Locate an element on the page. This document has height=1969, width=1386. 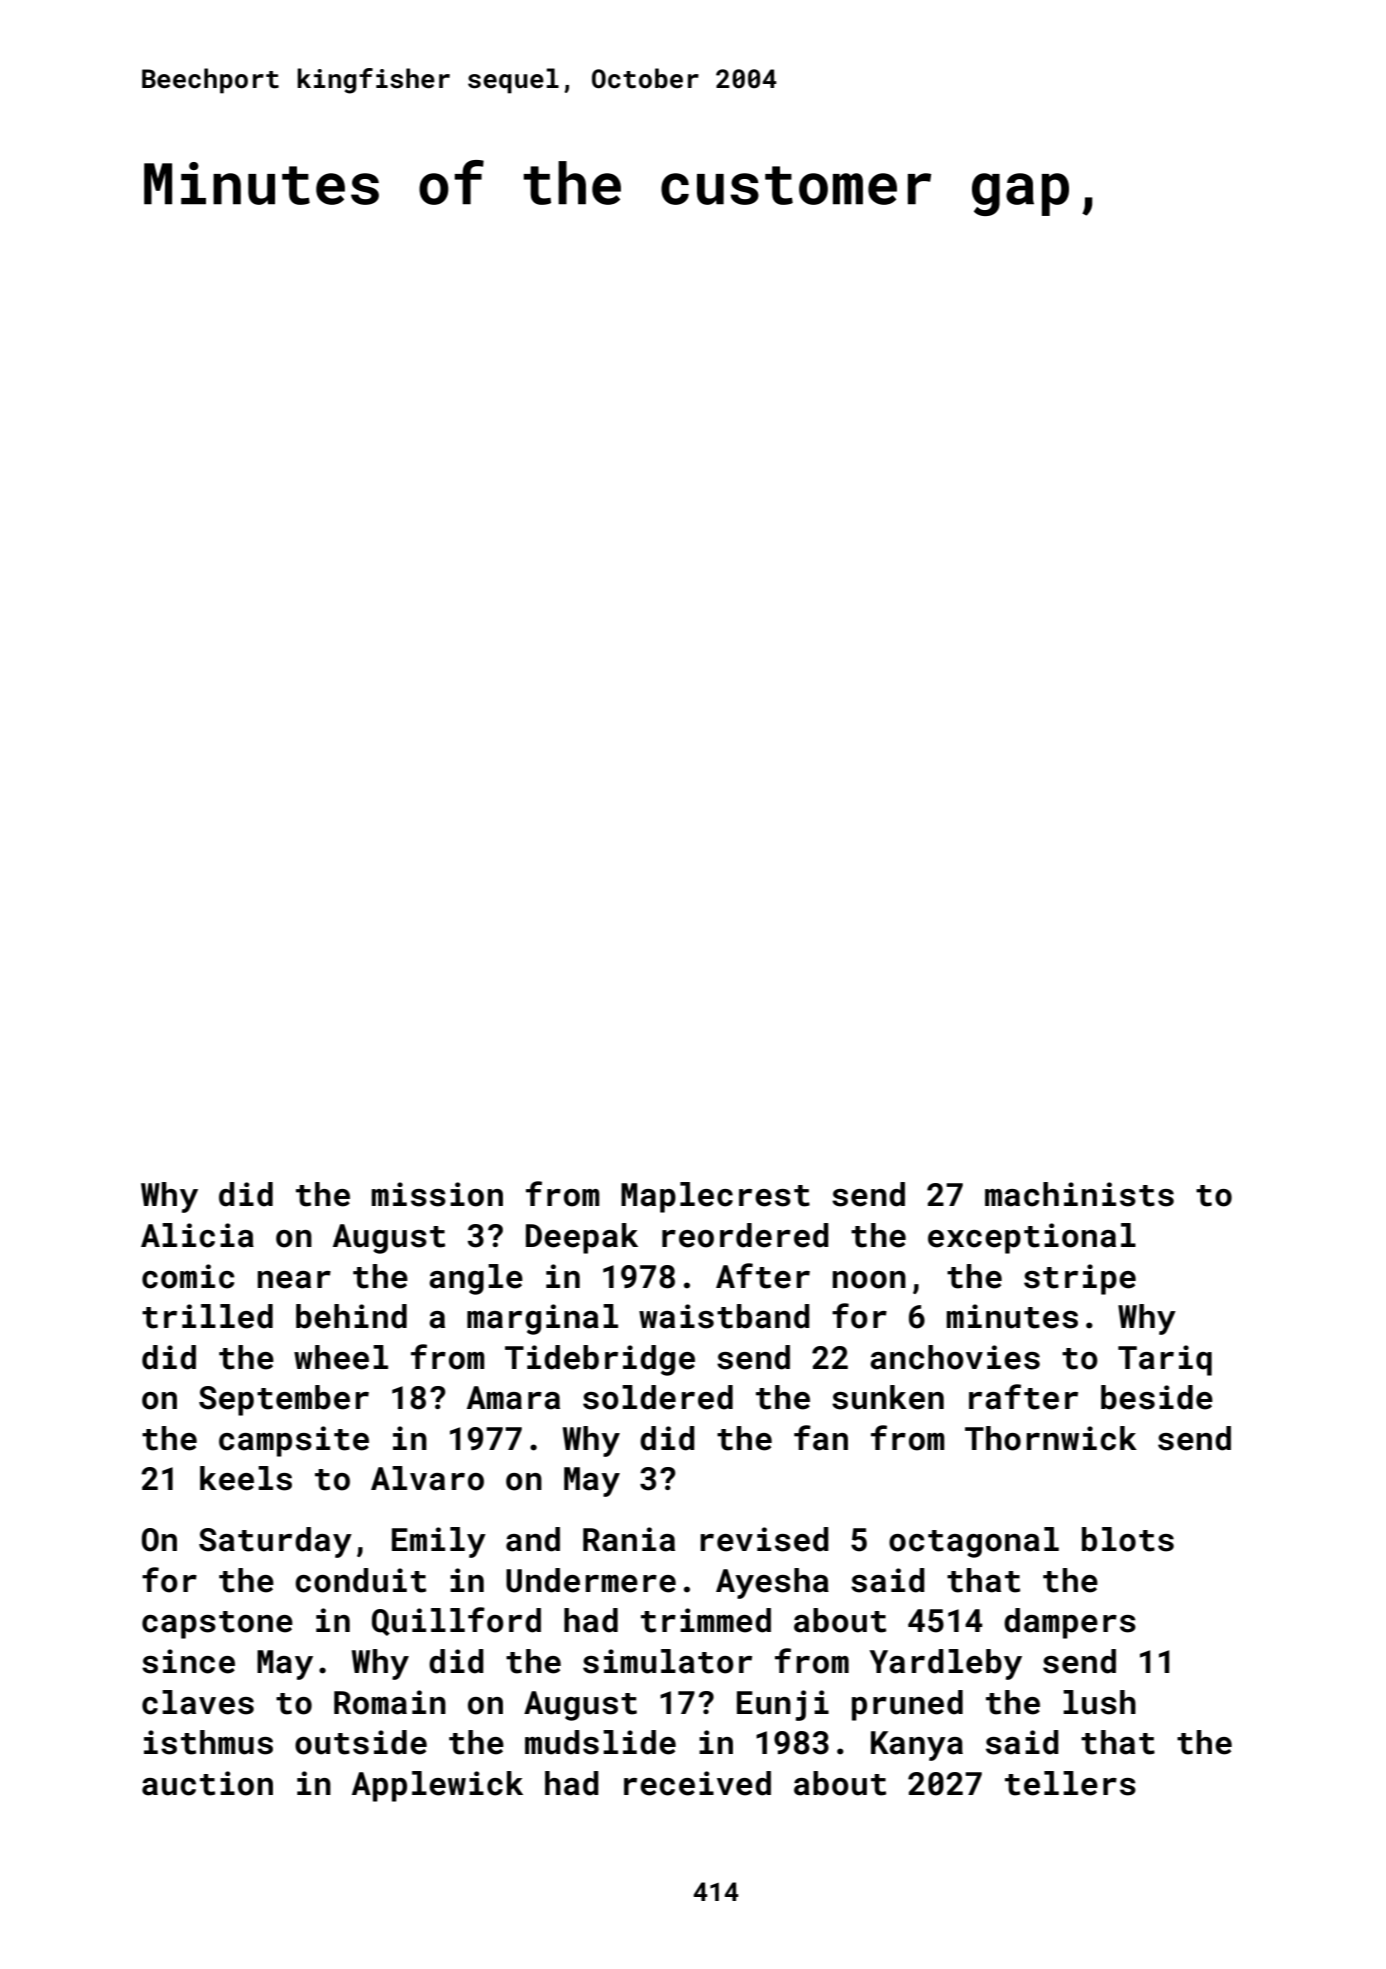
received is located at coordinates (697, 1783).
